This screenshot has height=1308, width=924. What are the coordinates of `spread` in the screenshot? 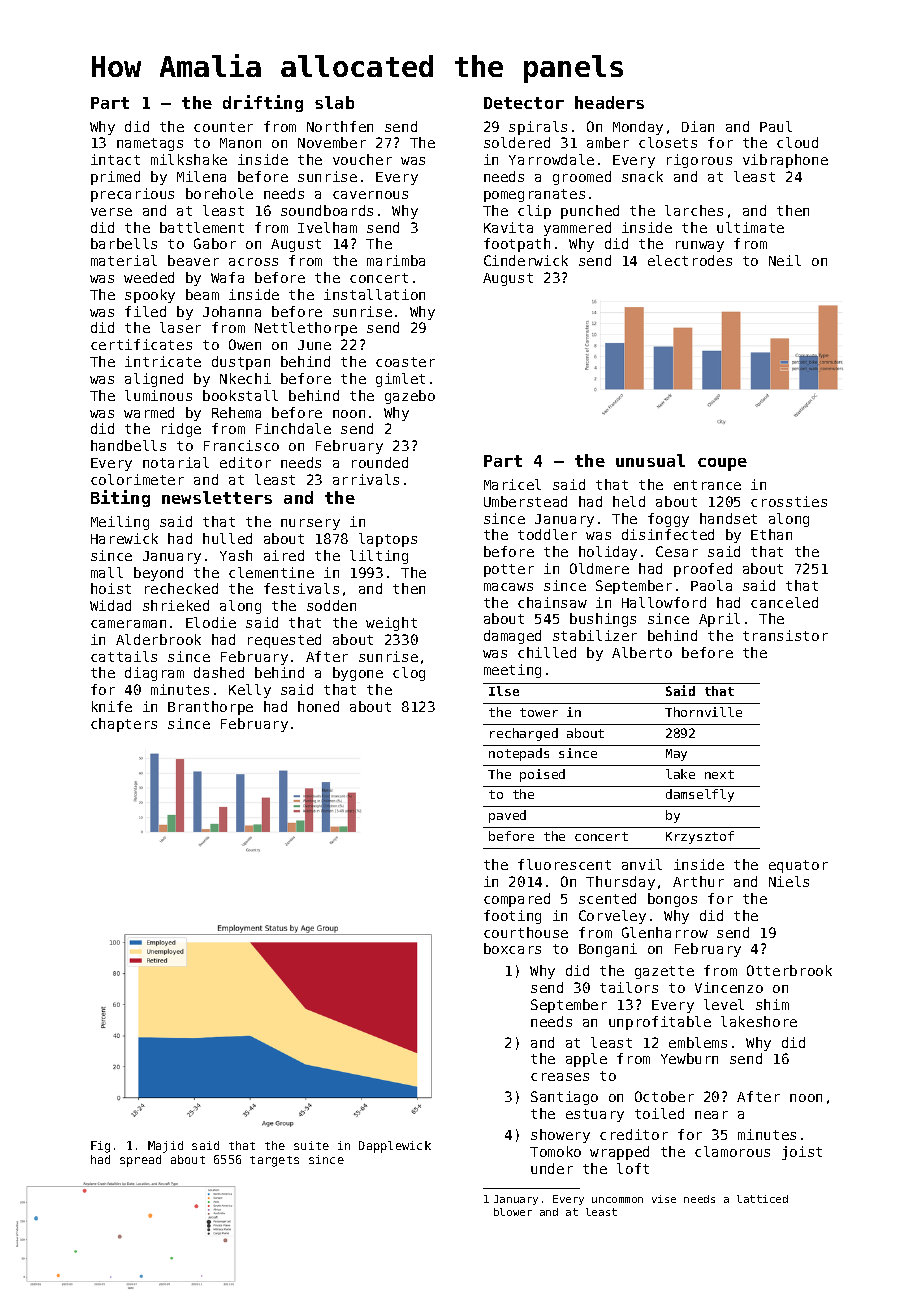 It's located at (140, 1161).
